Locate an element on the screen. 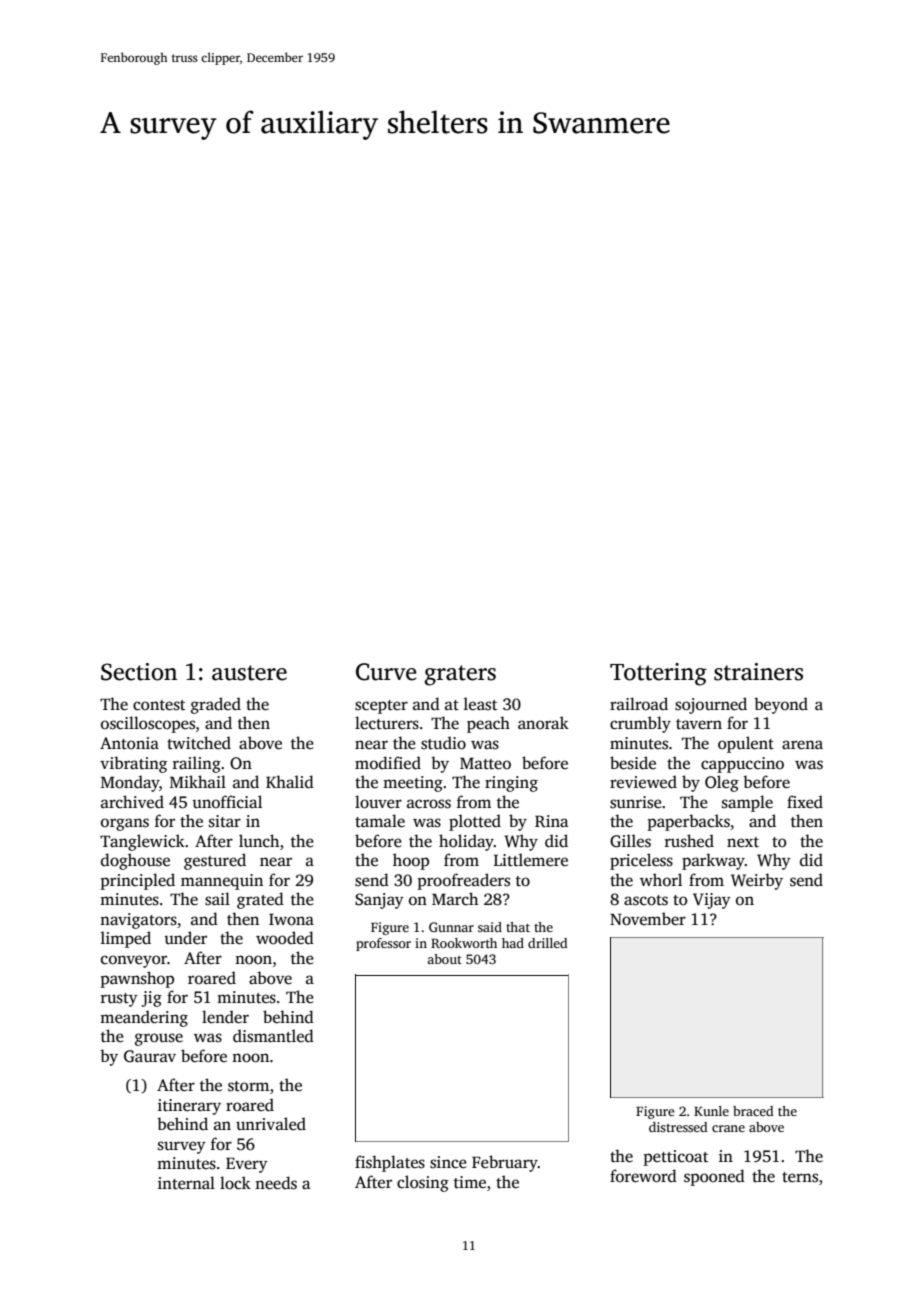  Section is located at coordinates (139, 672).
